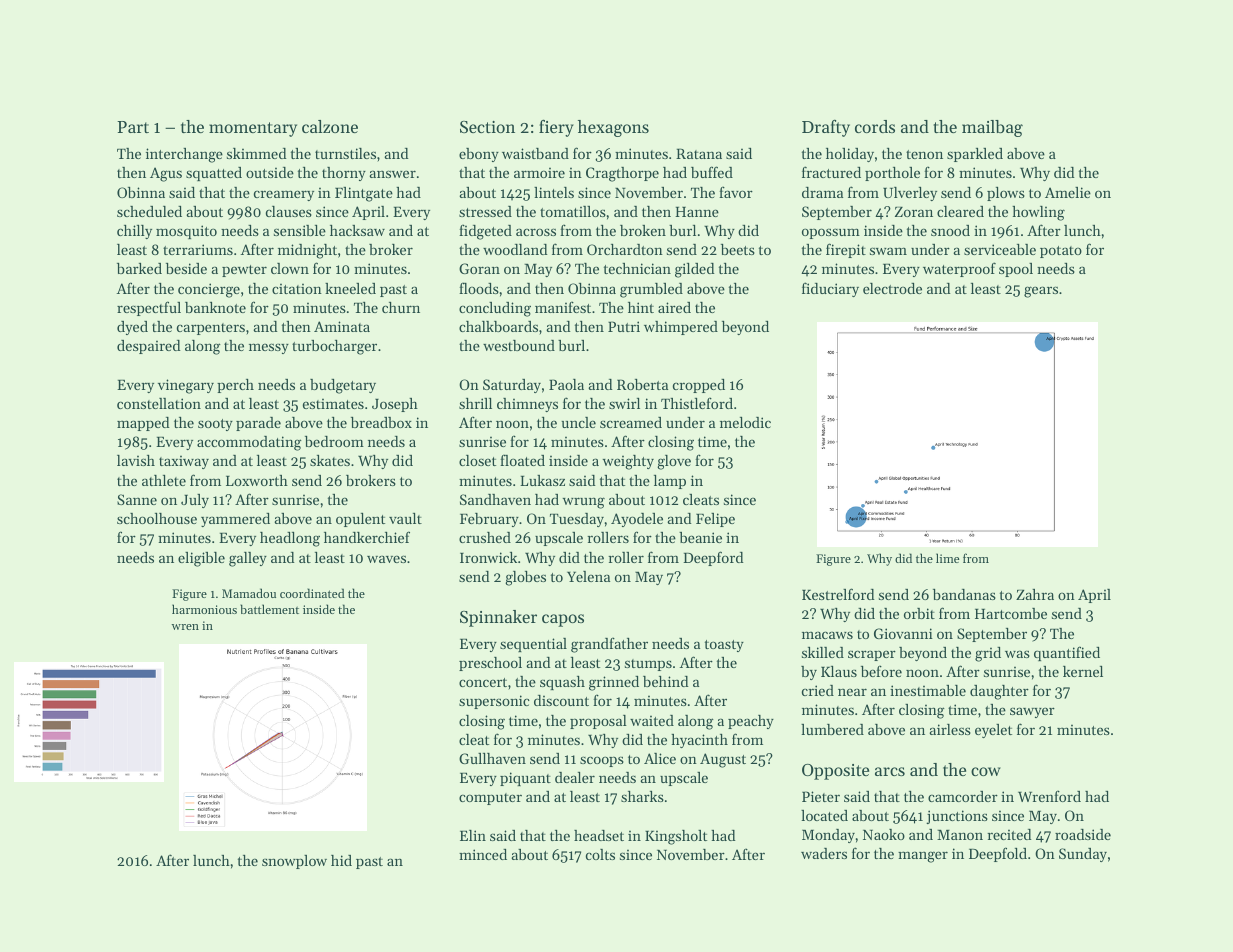  I want to click on snowplow, so click(294, 862).
